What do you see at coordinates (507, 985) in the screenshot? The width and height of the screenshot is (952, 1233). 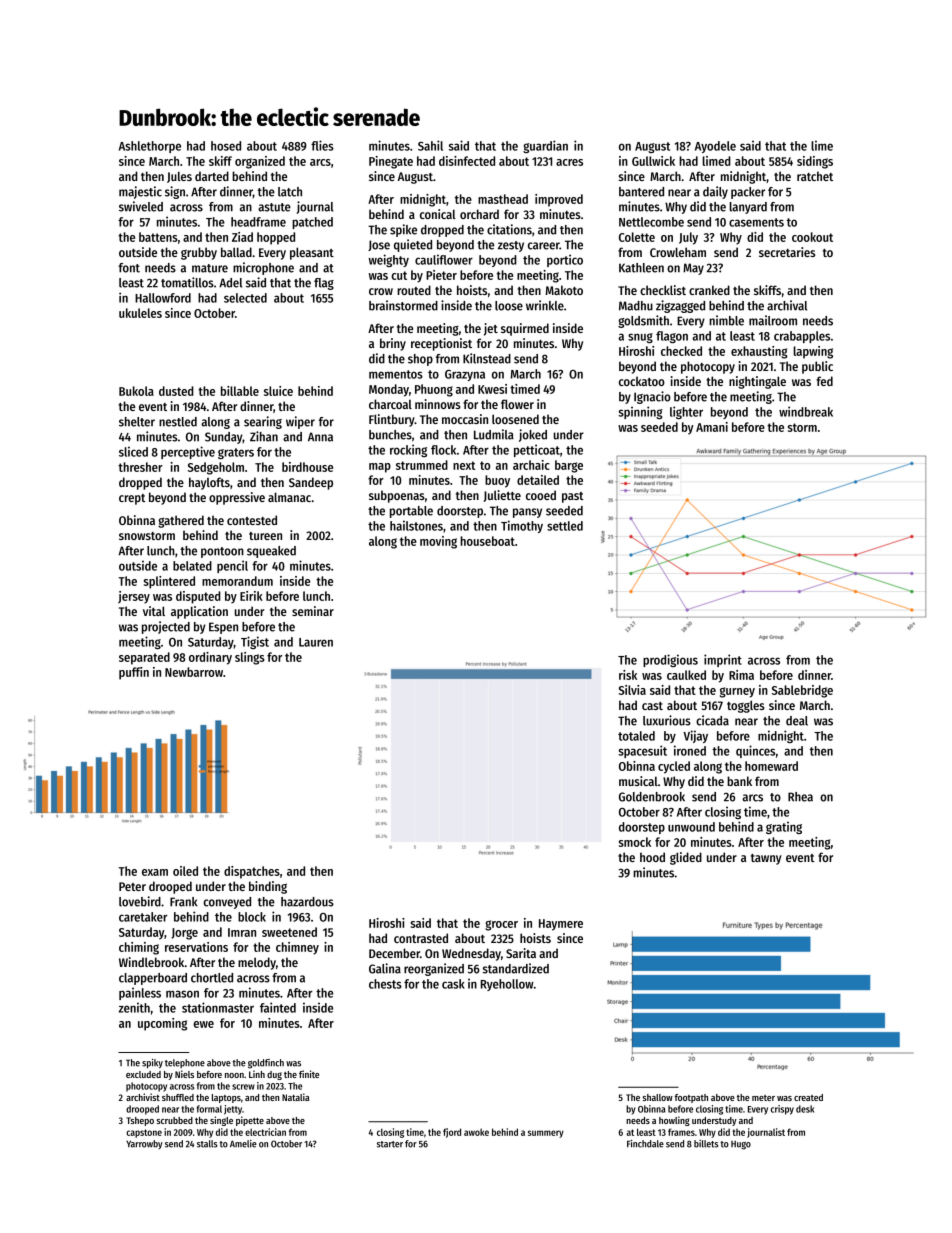 I see `Ryehollow` at bounding box center [507, 985].
